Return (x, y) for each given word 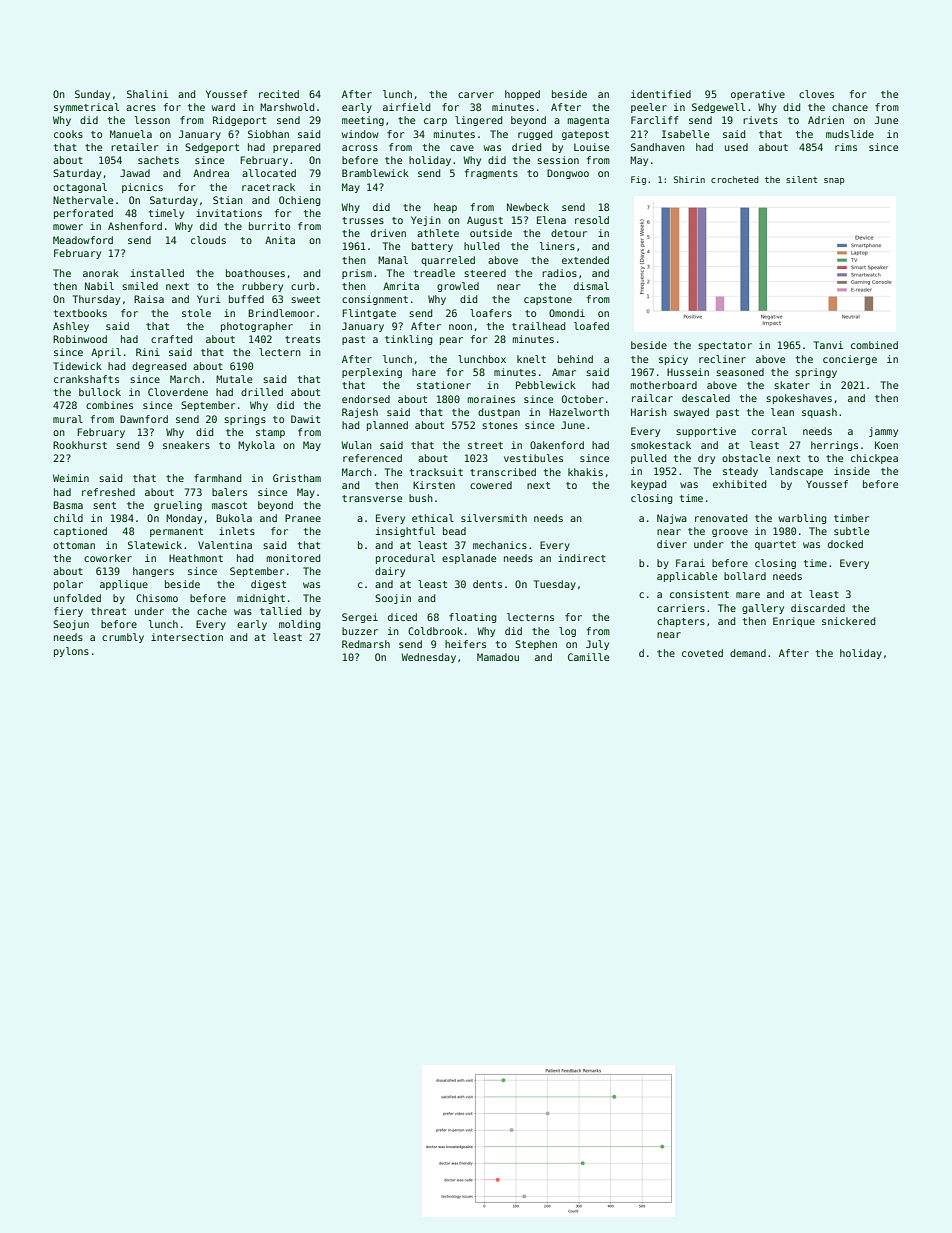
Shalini (147, 94)
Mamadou (498, 657)
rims (846, 147)
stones (500, 425)
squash (819, 413)
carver (476, 95)
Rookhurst (80, 445)
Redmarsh (366, 644)
